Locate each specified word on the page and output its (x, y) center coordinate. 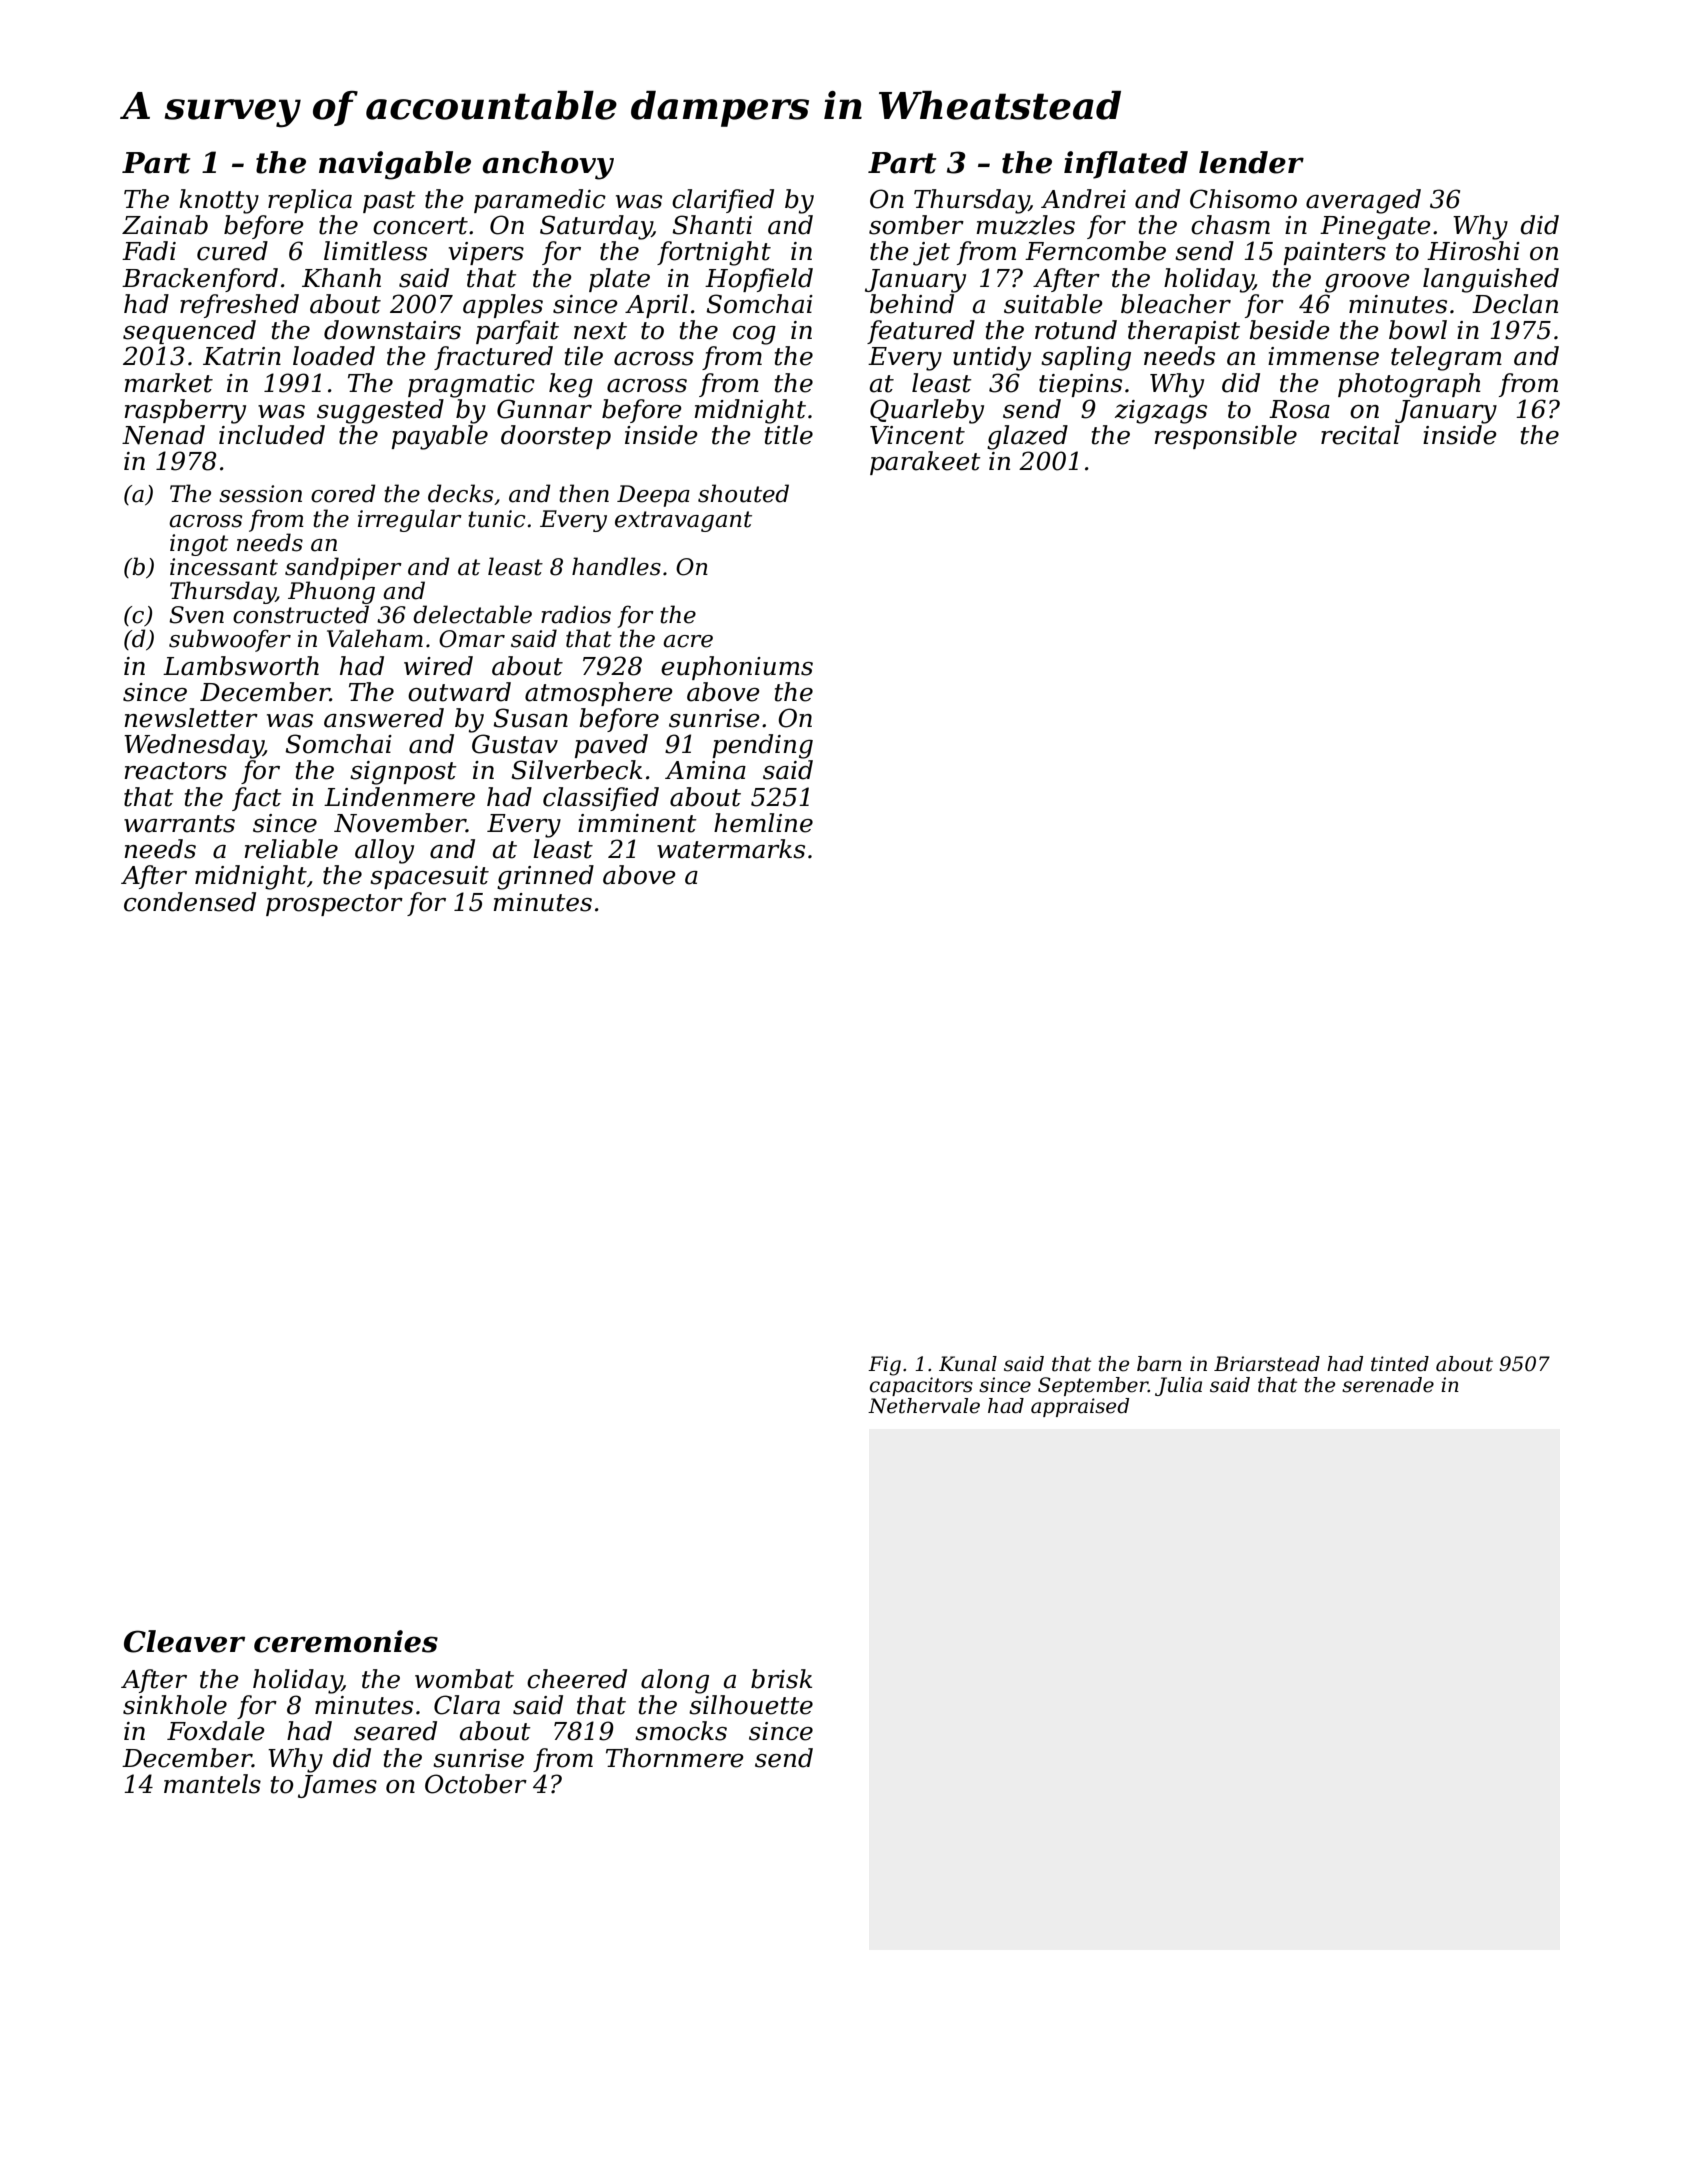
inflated (1126, 165)
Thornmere (675, 1758)
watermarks (731, 849)
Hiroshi (1473, 251)
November (400, 823)
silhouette (751, 1705)
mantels (212, 1784)
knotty (219, 201)
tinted (1400, 1364)
